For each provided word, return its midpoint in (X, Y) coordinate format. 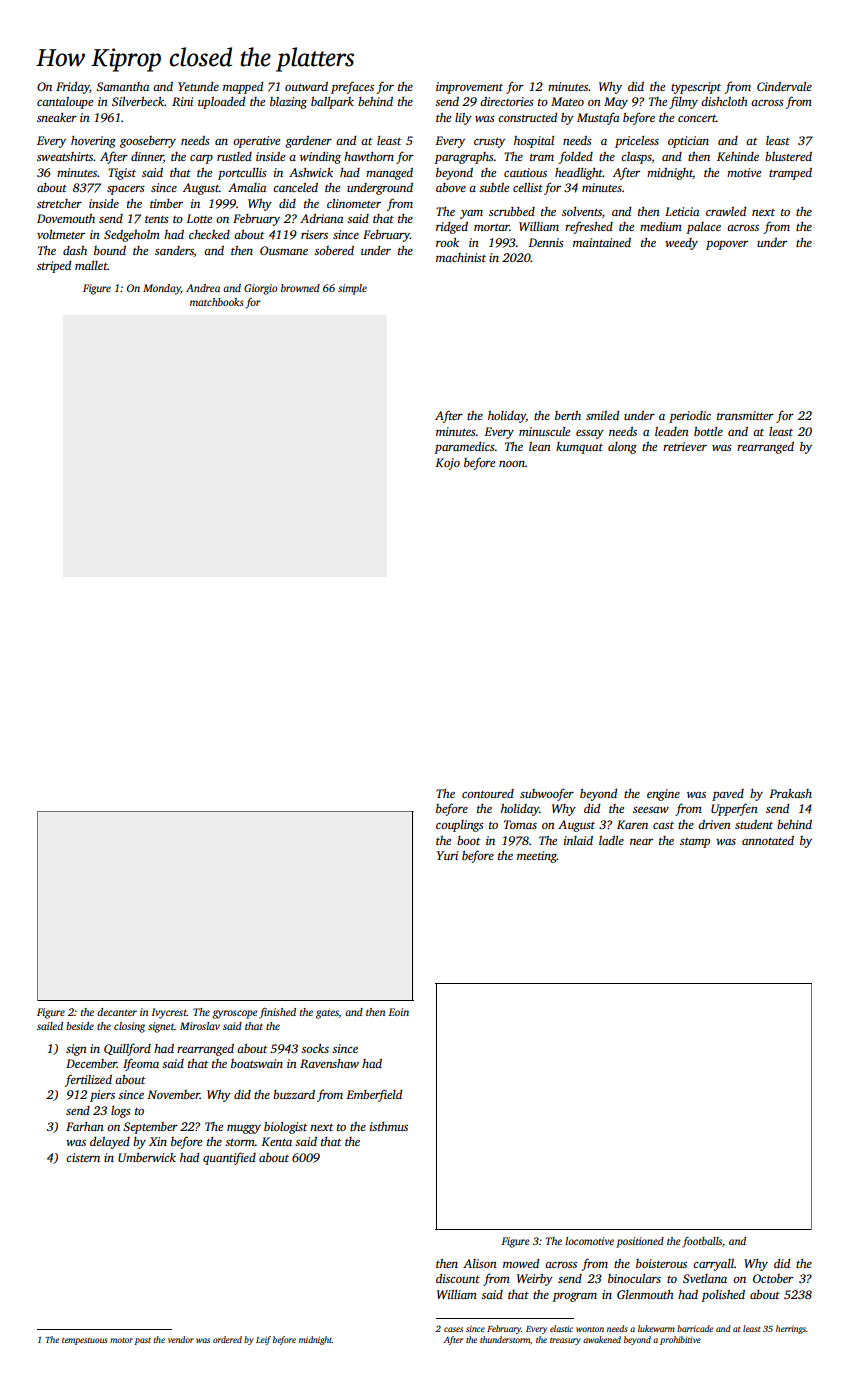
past (142, 1341)
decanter (117, 1012)
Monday (162, 289)
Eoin (398, 1012)
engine (663, 795)
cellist (528, 187)
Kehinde (738, 156)
